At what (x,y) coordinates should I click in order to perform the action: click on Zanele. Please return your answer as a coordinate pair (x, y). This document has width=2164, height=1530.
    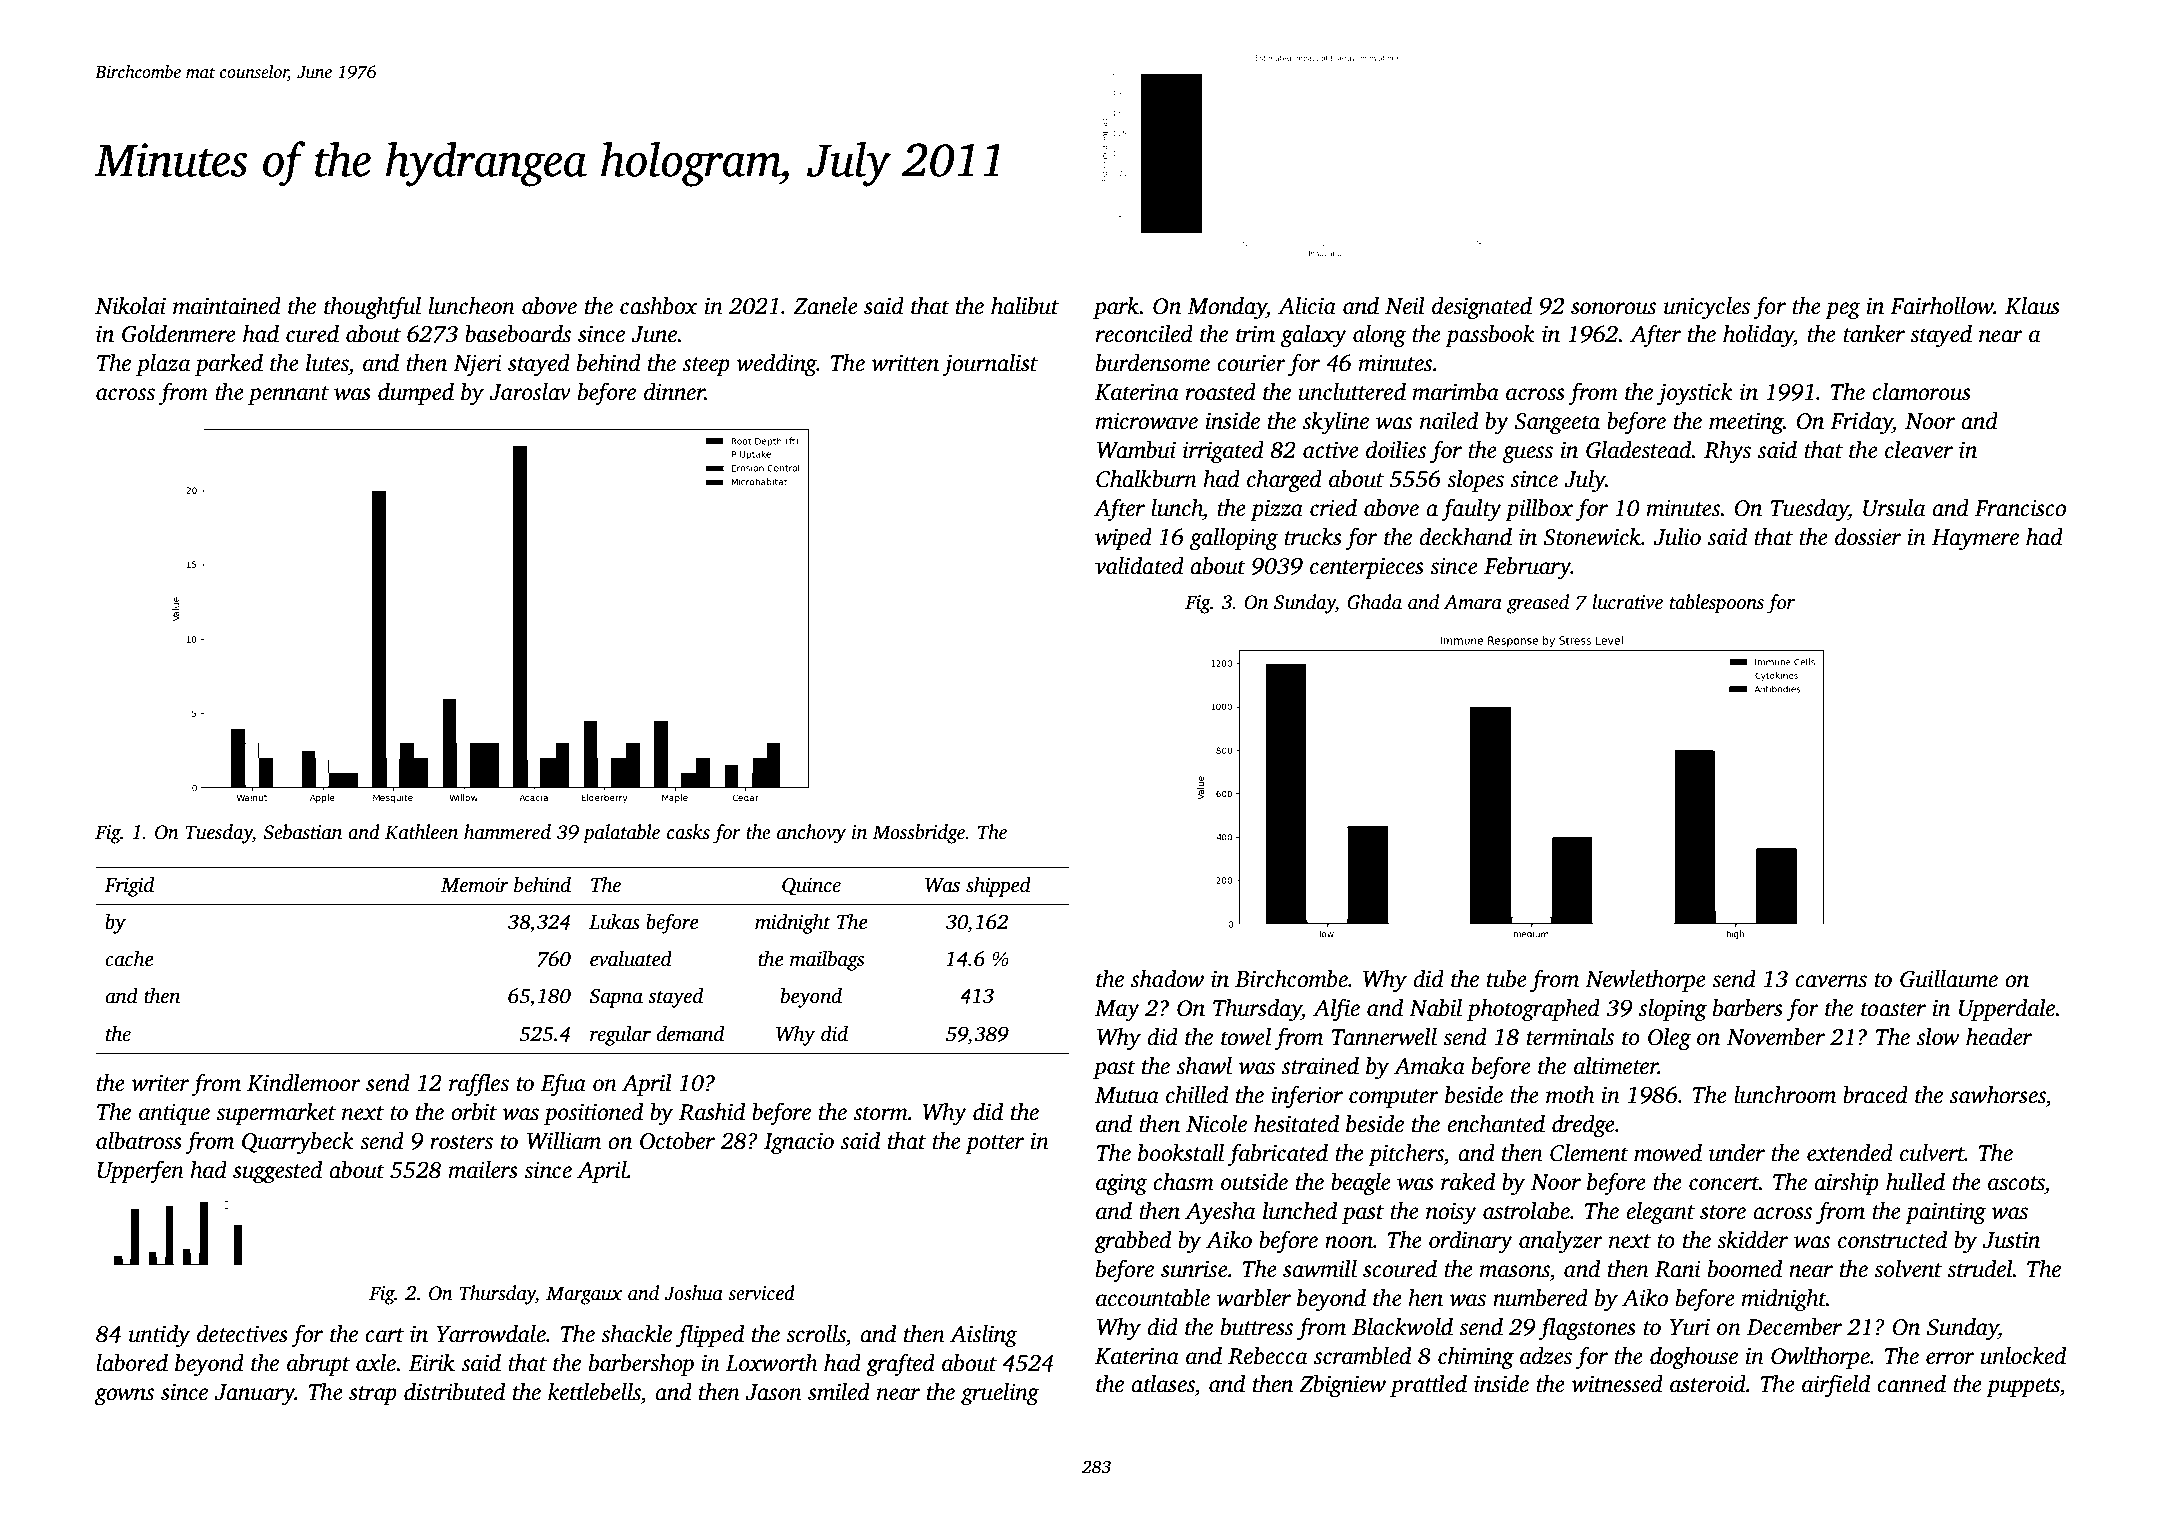
    Looking at the image, I should click on (825, 306).
